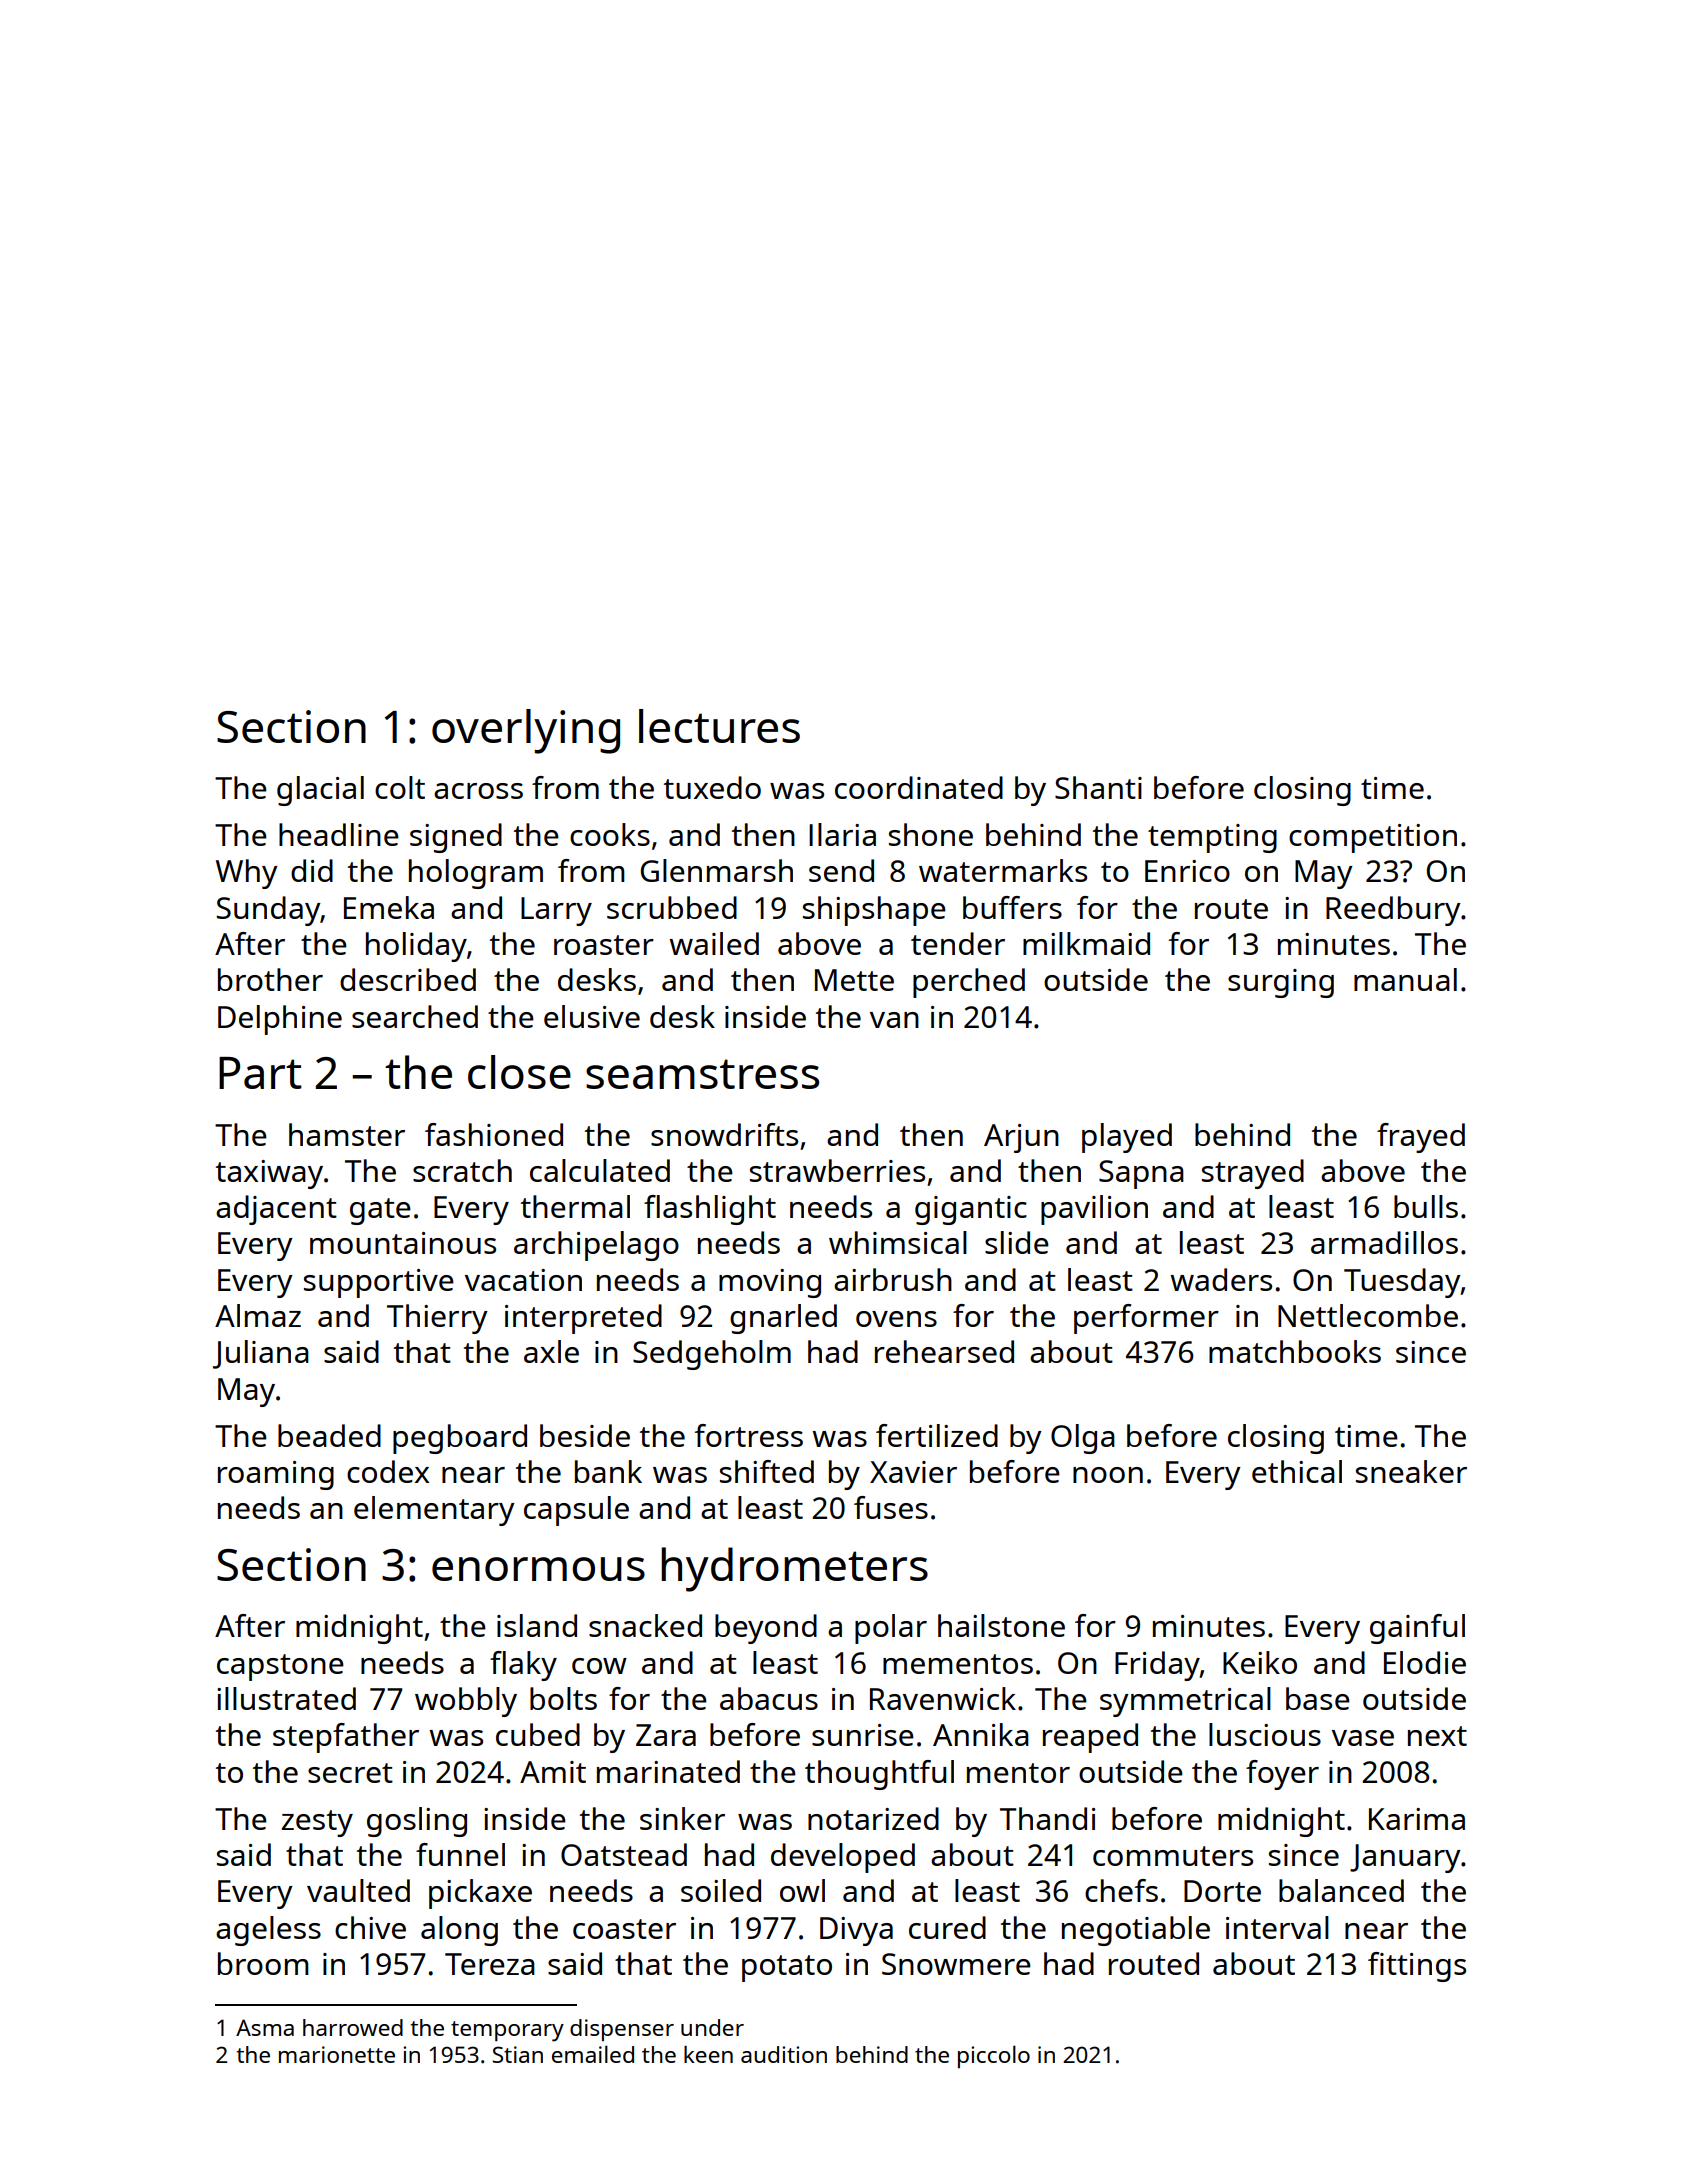  Describe the element at coordinates (1253, 1174) in the page. I see `strayed` at that location.
